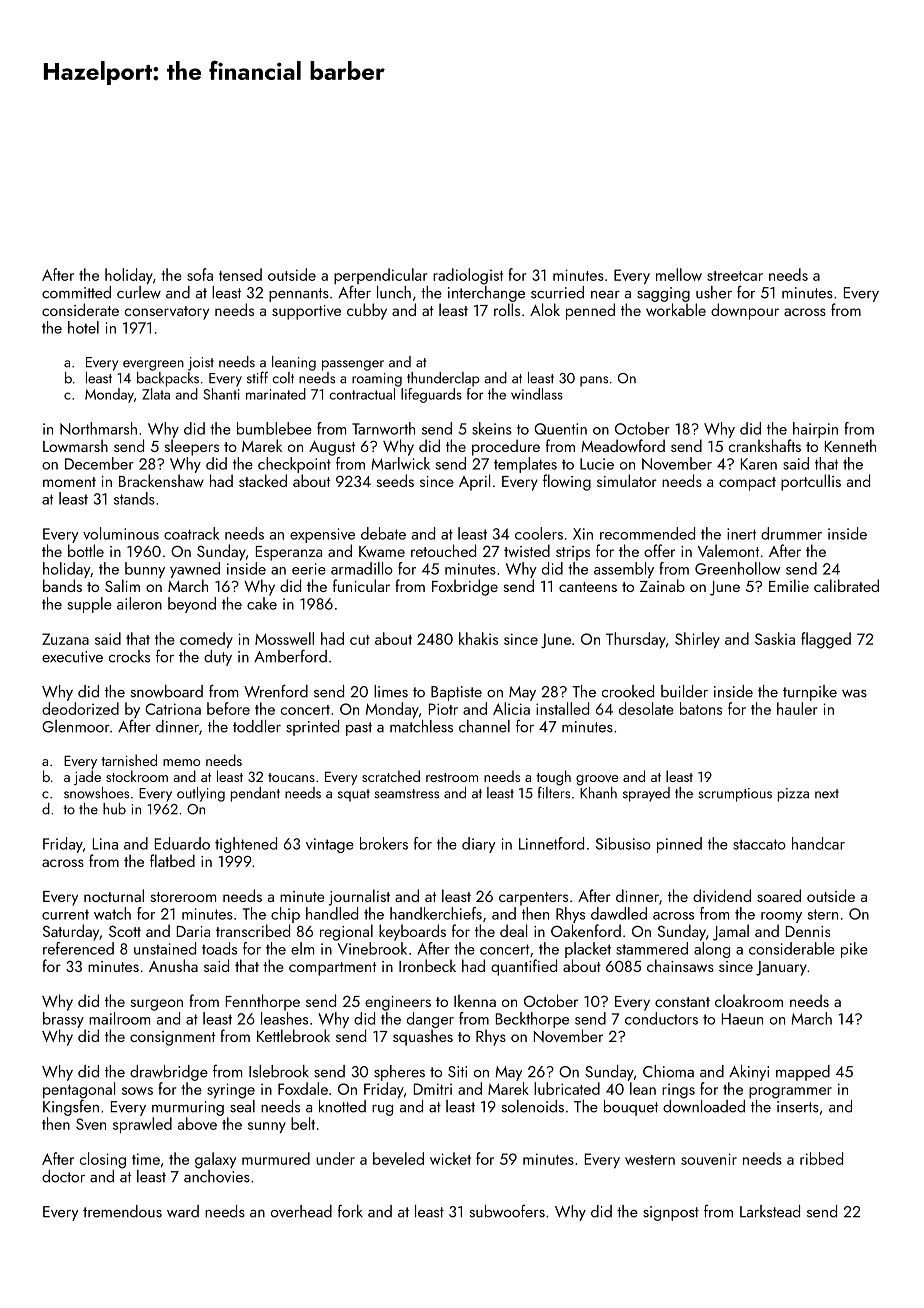  Describe the element at coordinates (215, 1160) in the screenshot. I see `galaxy` at that location.
